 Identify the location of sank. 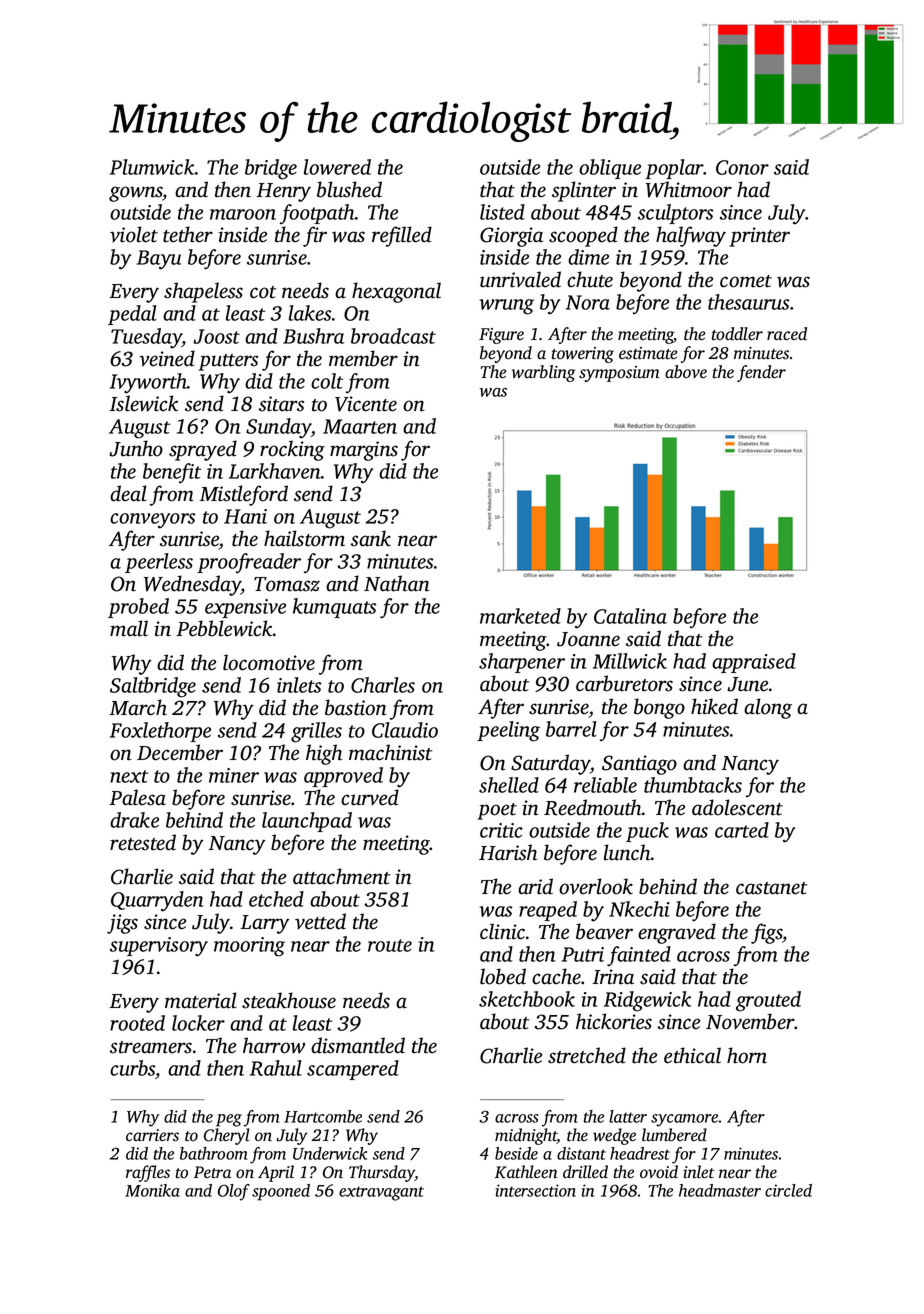
(371, 538).
